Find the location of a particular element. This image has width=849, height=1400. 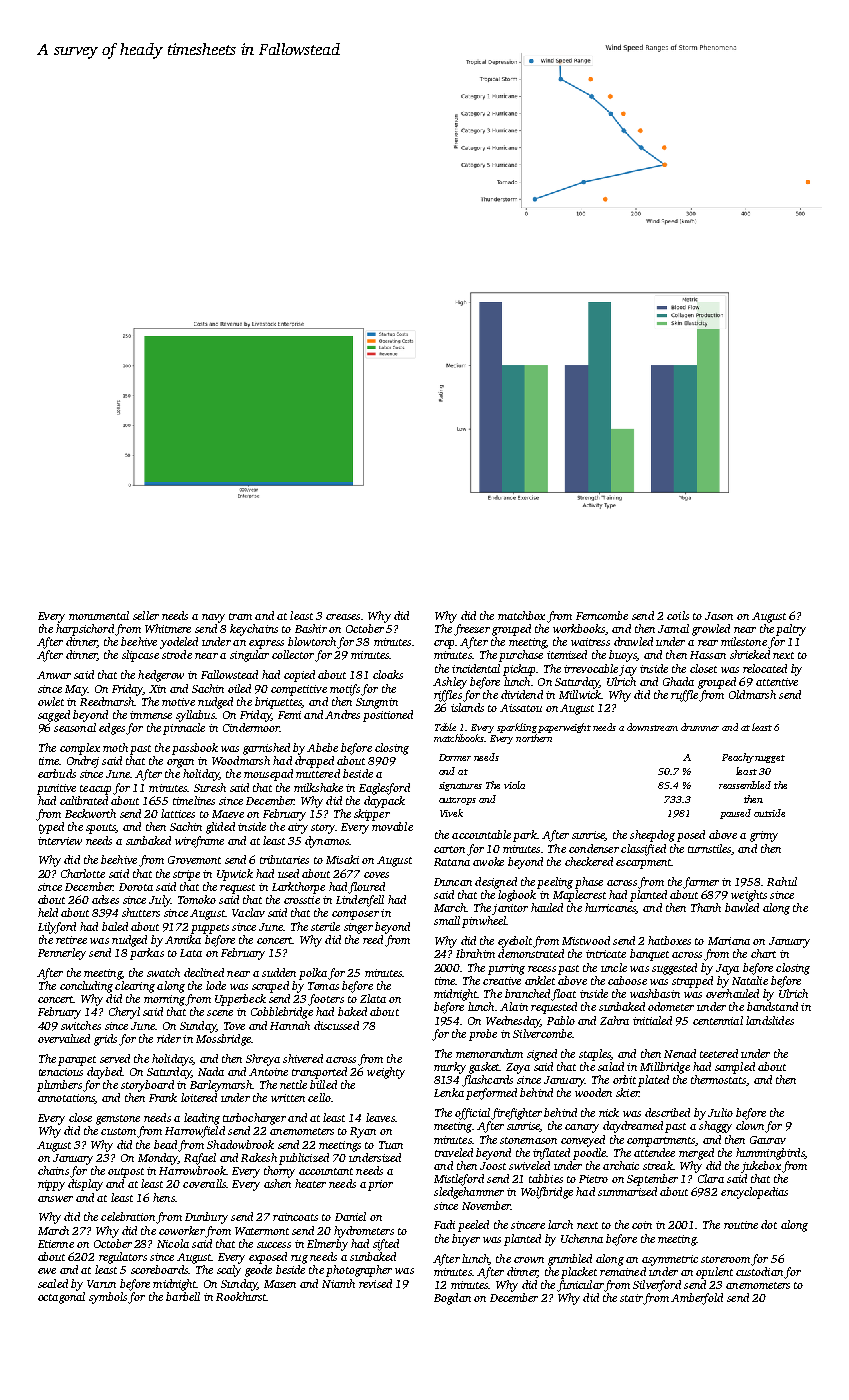

Bogdan is located at coordinates (452, 1299).
